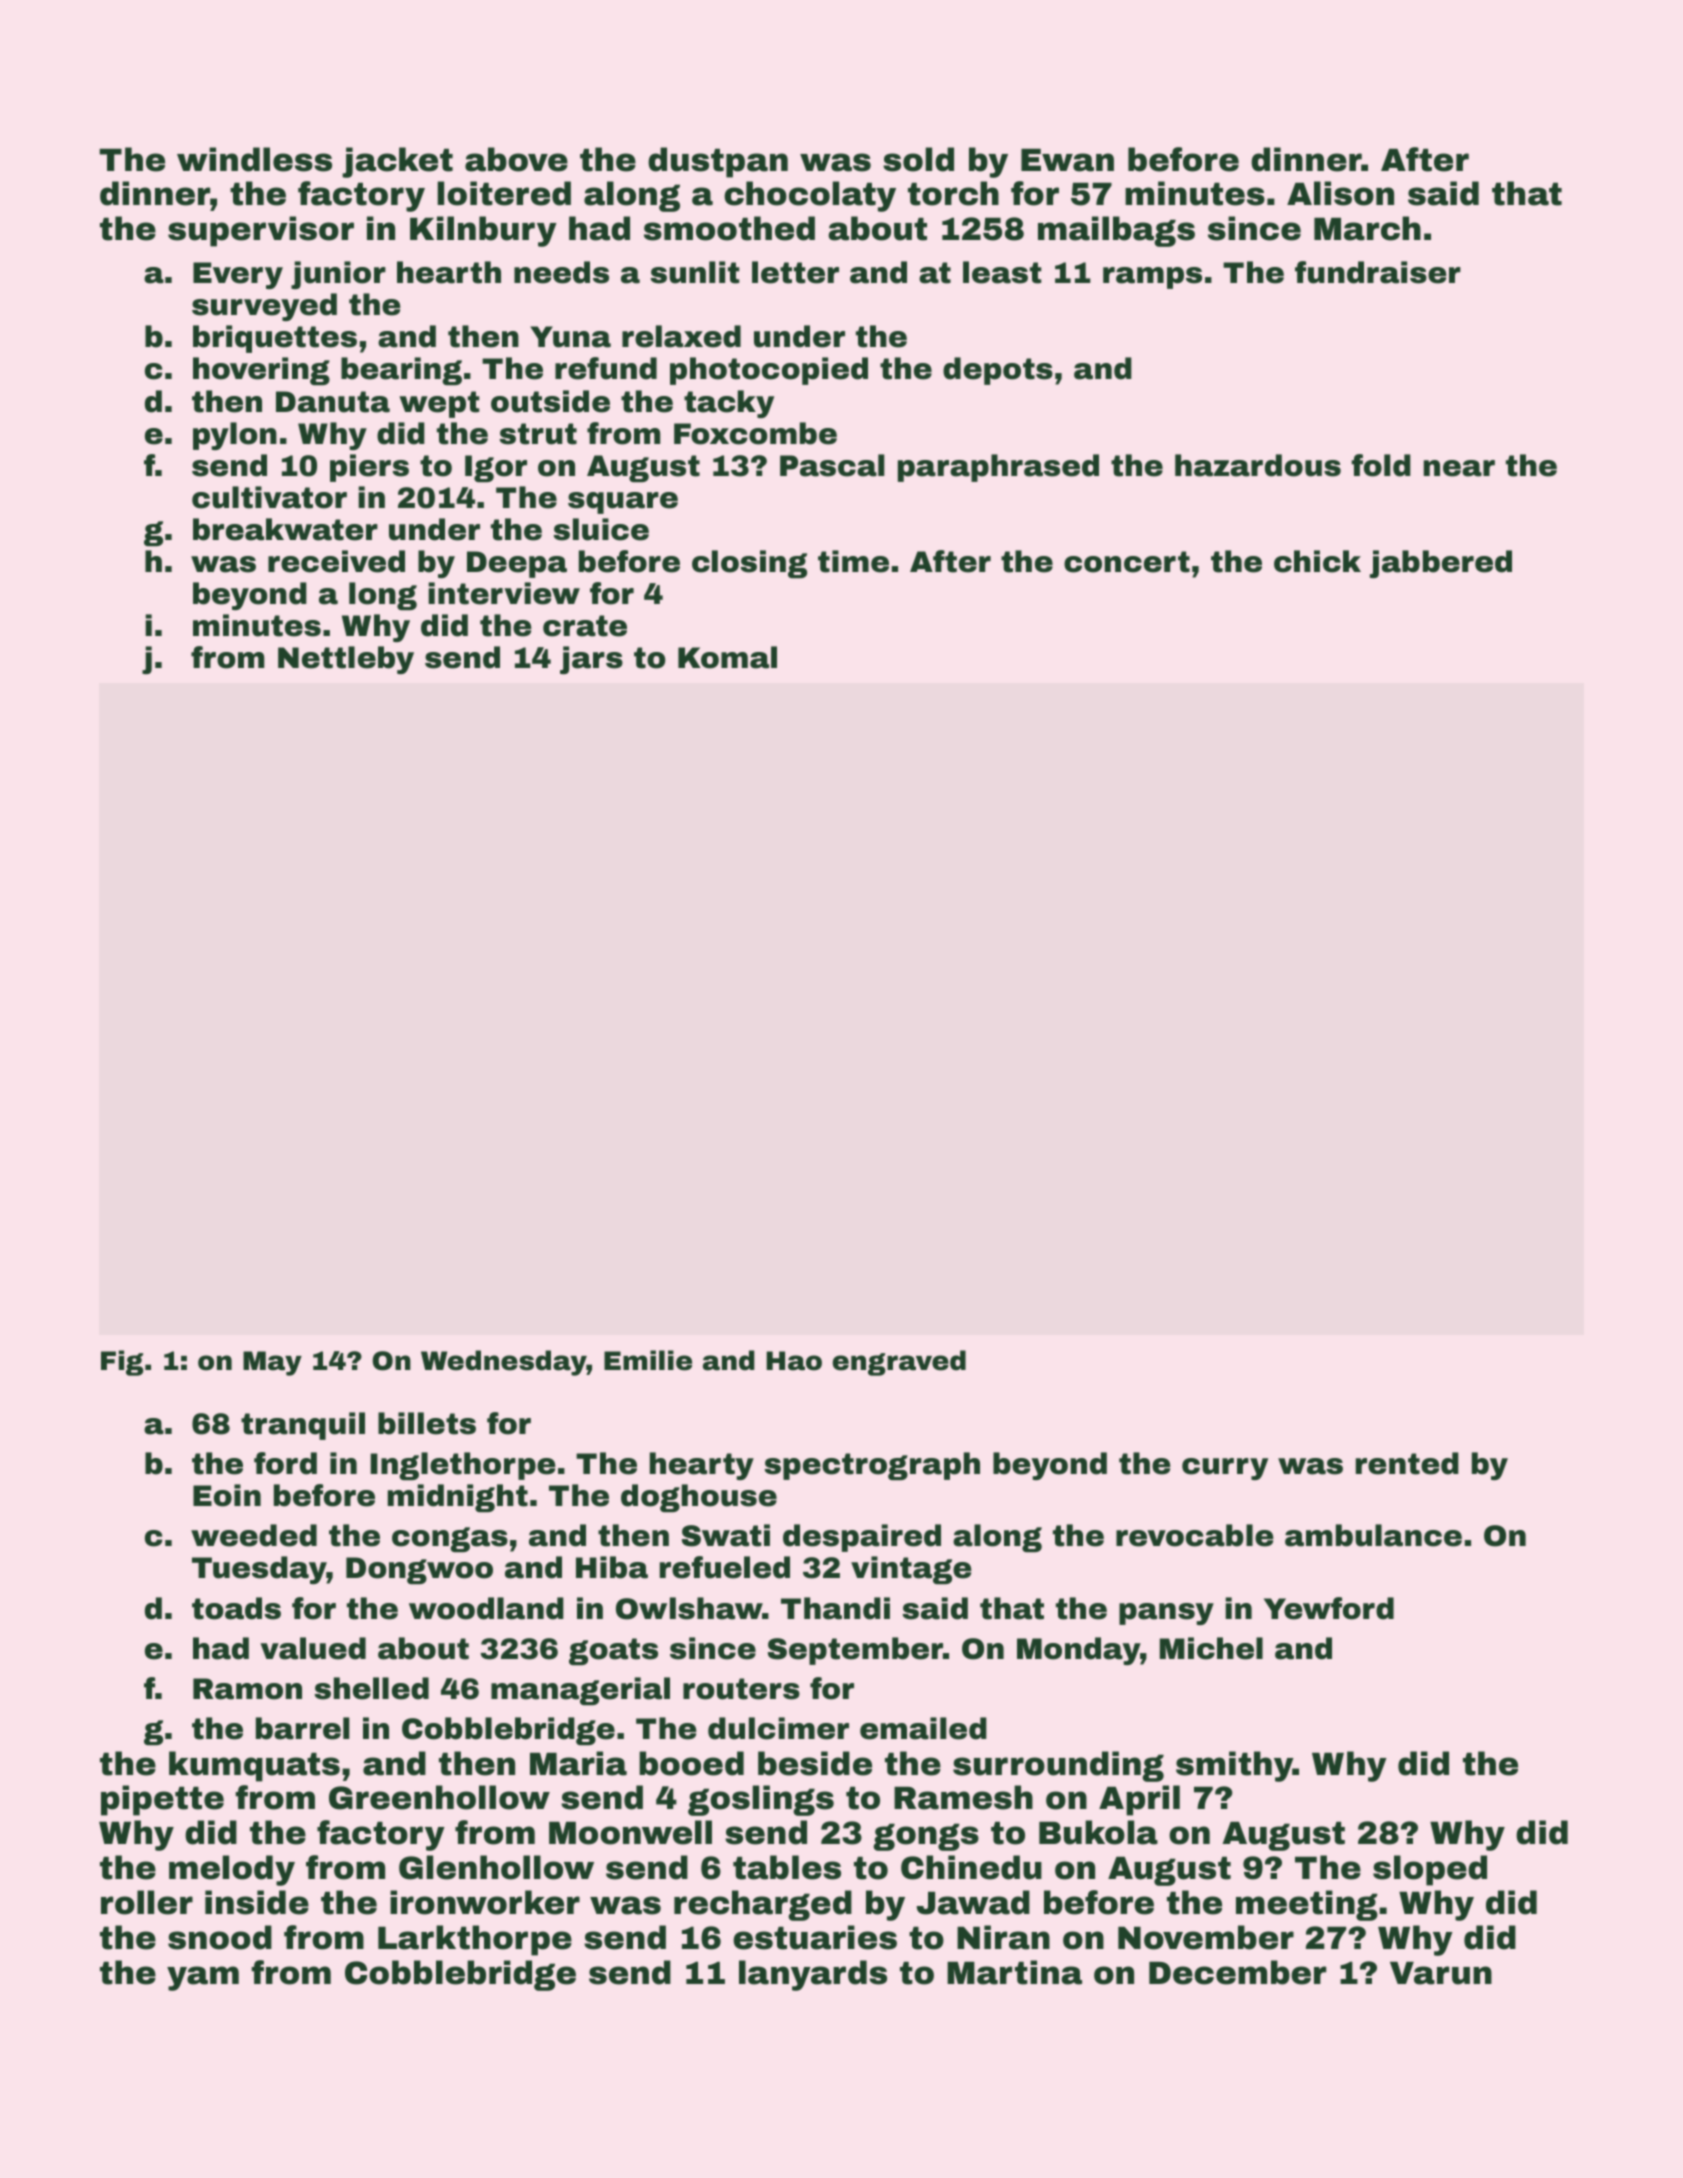 The width and height of the screenshot is (1683, 2178). I want to click on Foxcombe, so click(755, 433).
